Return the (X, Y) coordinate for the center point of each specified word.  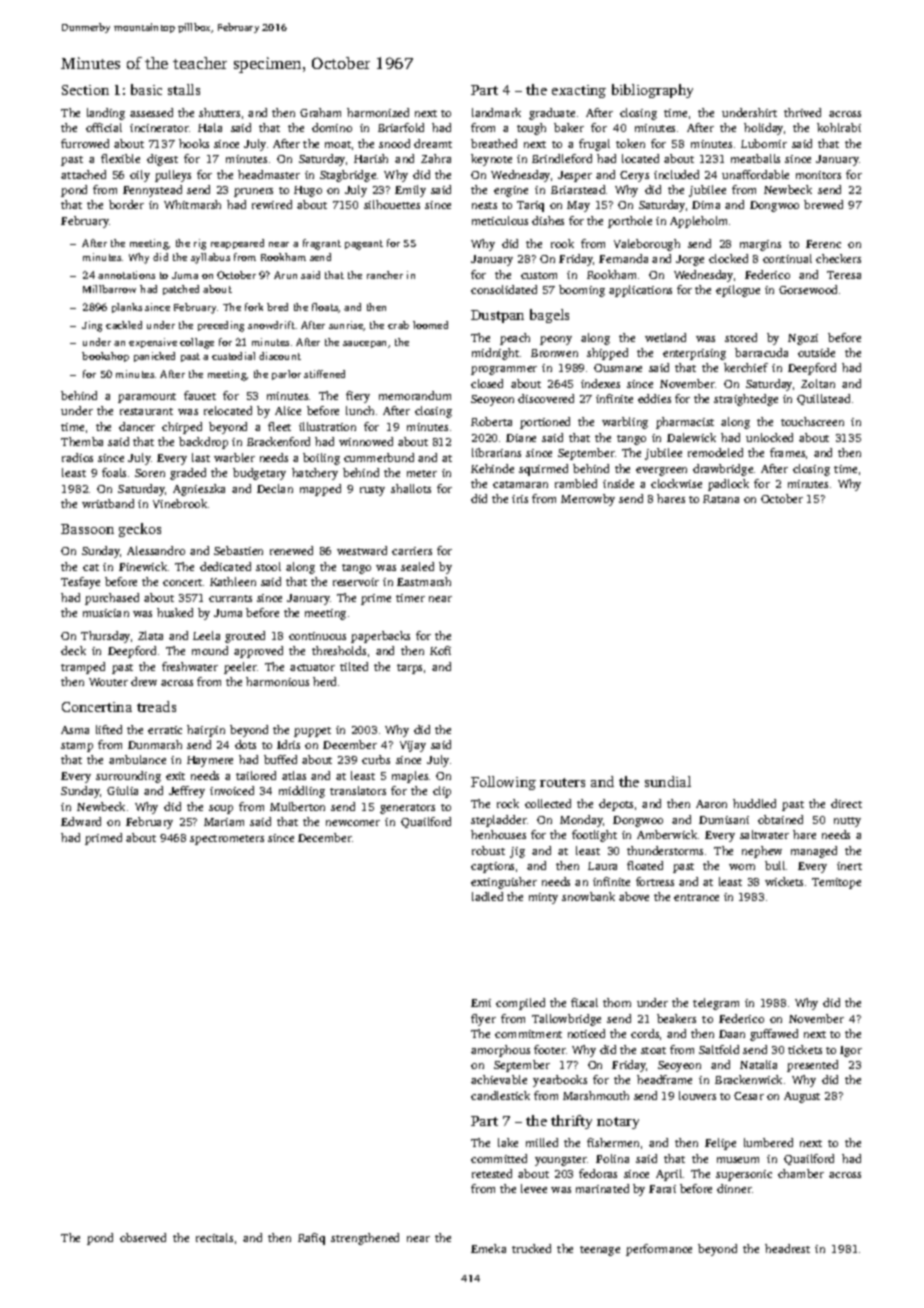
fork (254, 307)
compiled (520, 1004)
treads (156, 706)
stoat (653, 1050)
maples (410, 777)
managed (814, 852)
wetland (665, 337)
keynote (491, 160)
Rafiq (311, 1239)
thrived (802, 112)
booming (582, 291)
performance (659, 1250)
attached (83, 174)
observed (143, 1237)
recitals (214, 1237)
